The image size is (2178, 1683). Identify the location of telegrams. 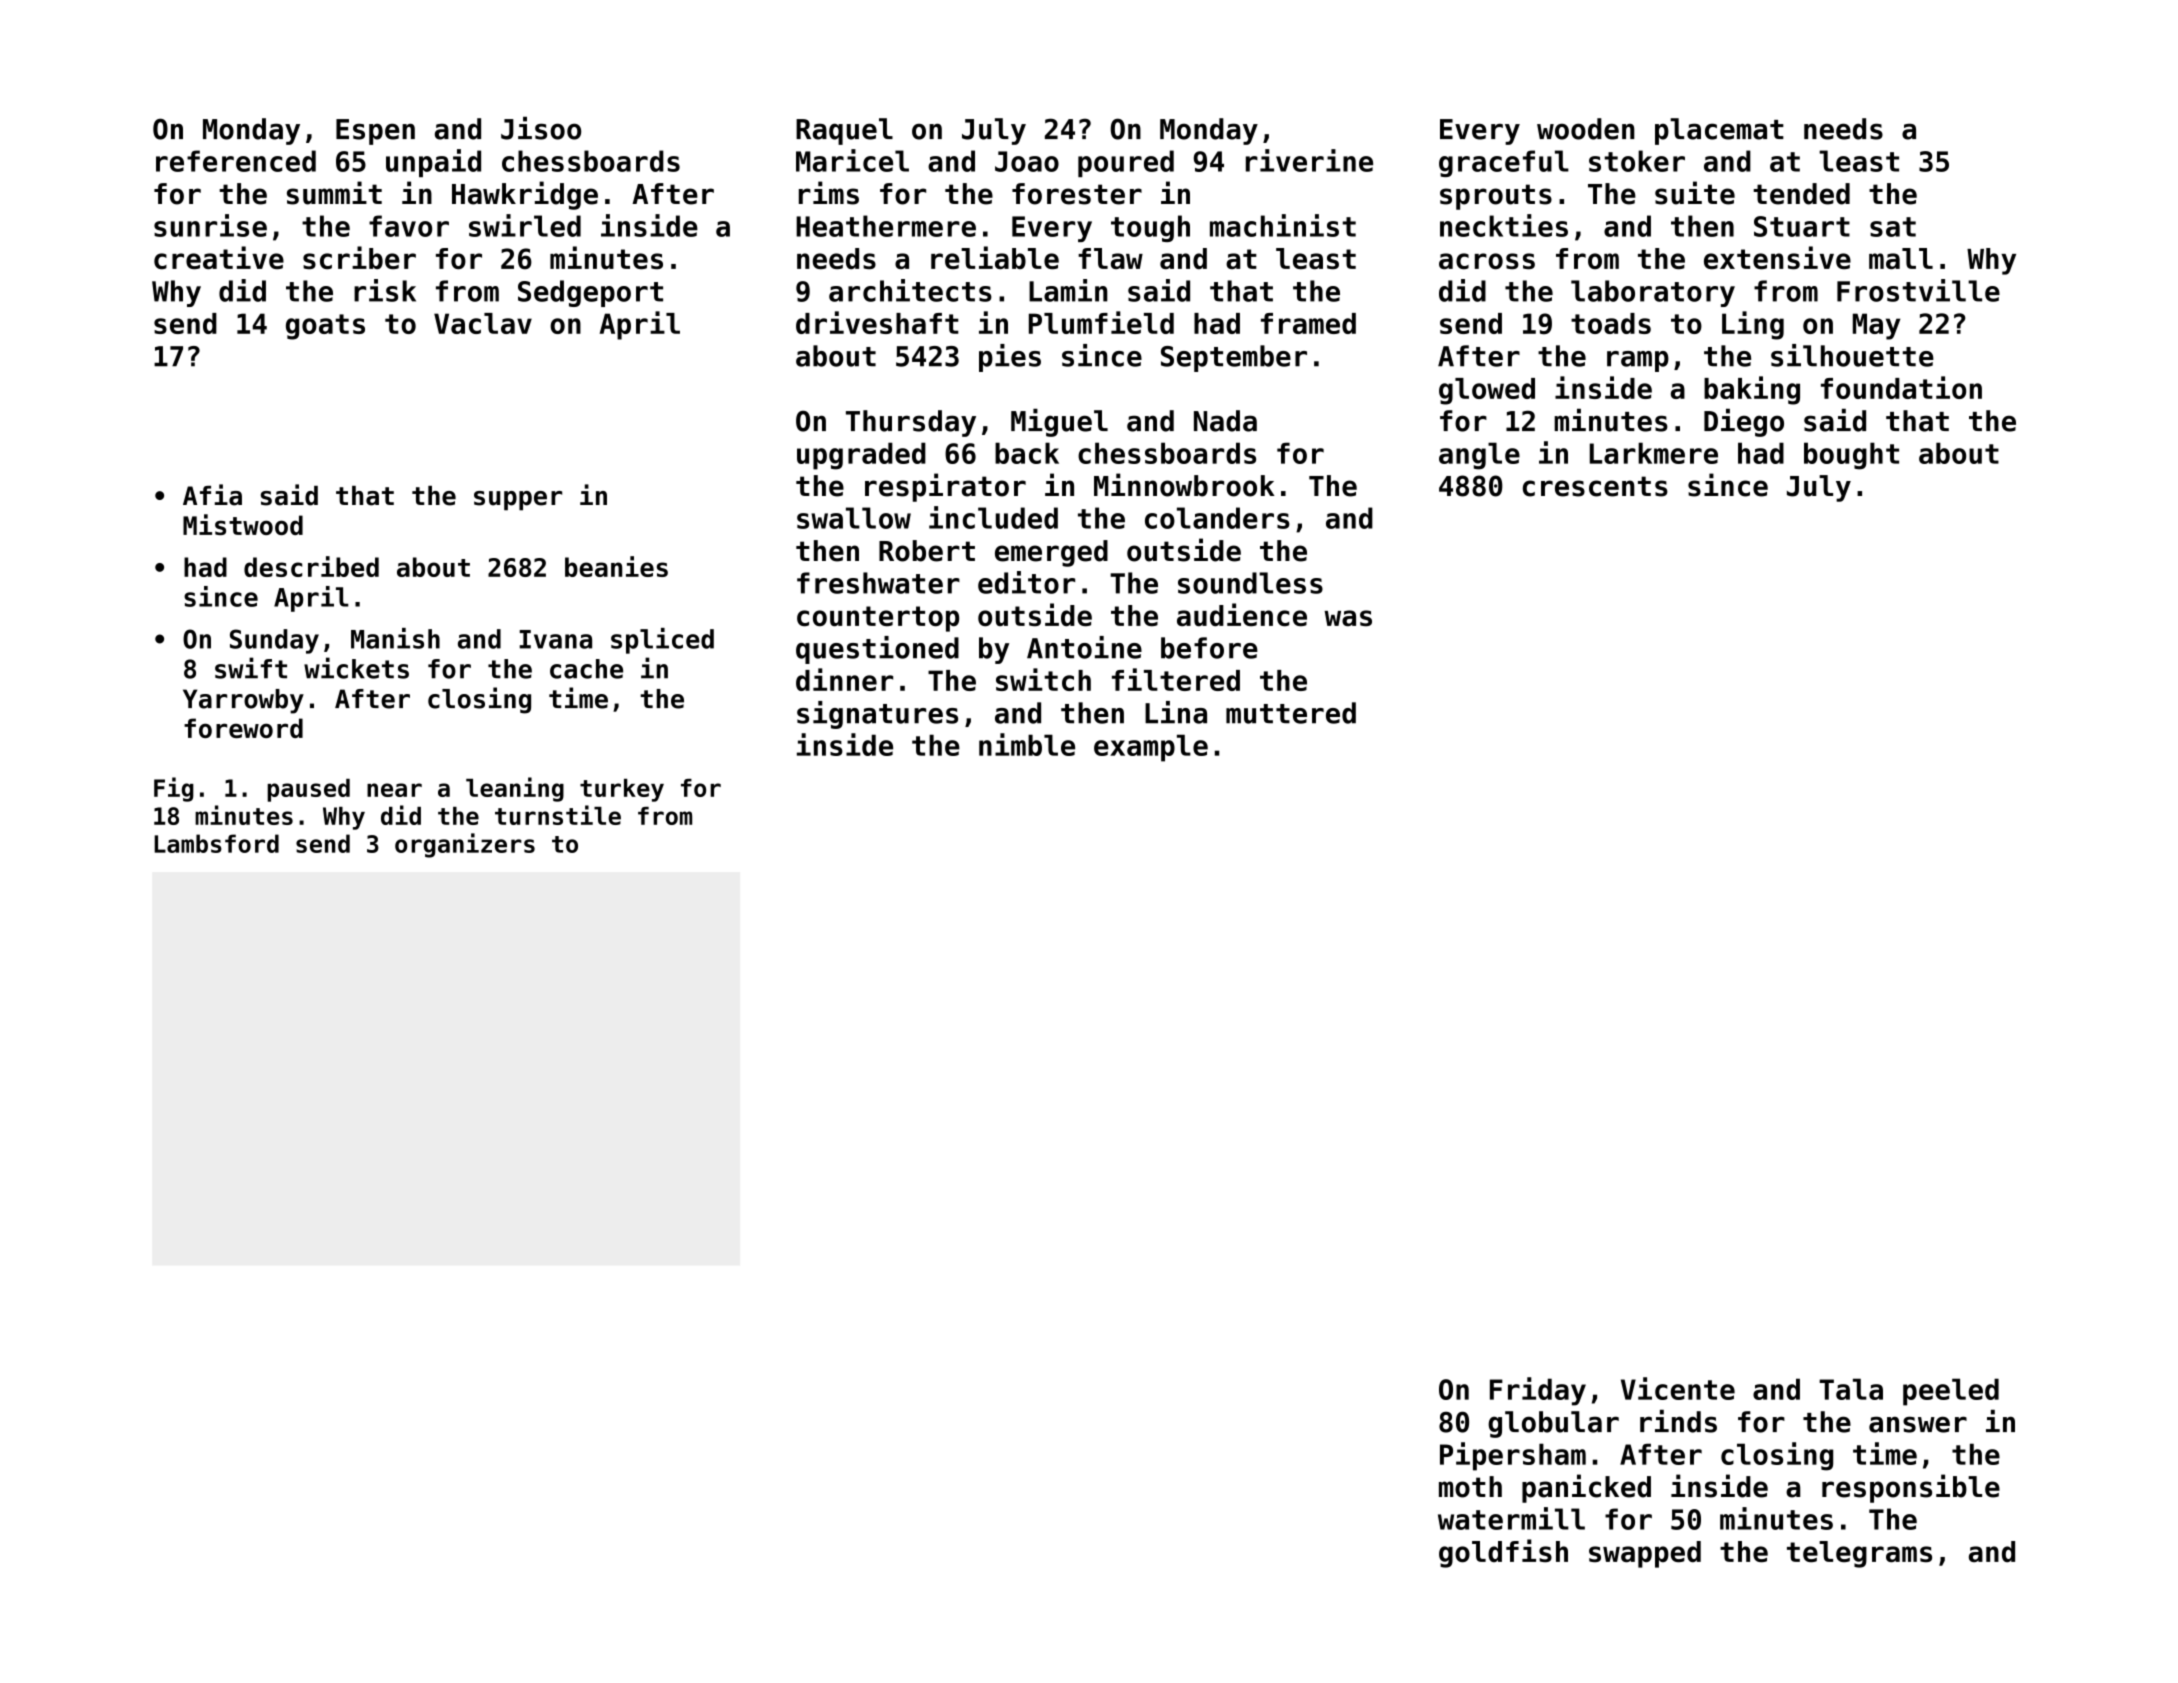
(1859, 1554).
